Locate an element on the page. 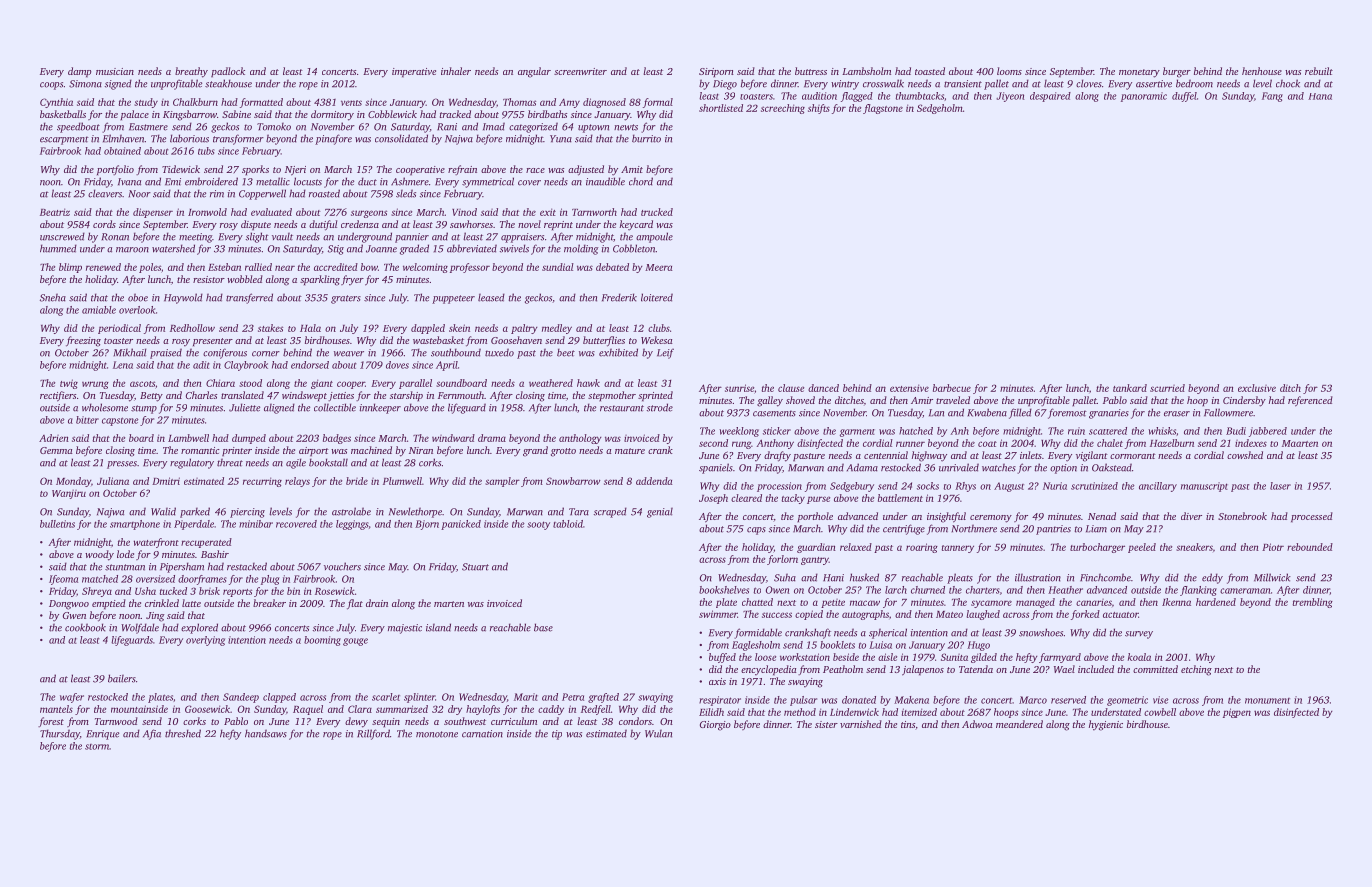 The height and width of the image is (887, 1372). Lambsholm is located at coordinates (866, 71).
